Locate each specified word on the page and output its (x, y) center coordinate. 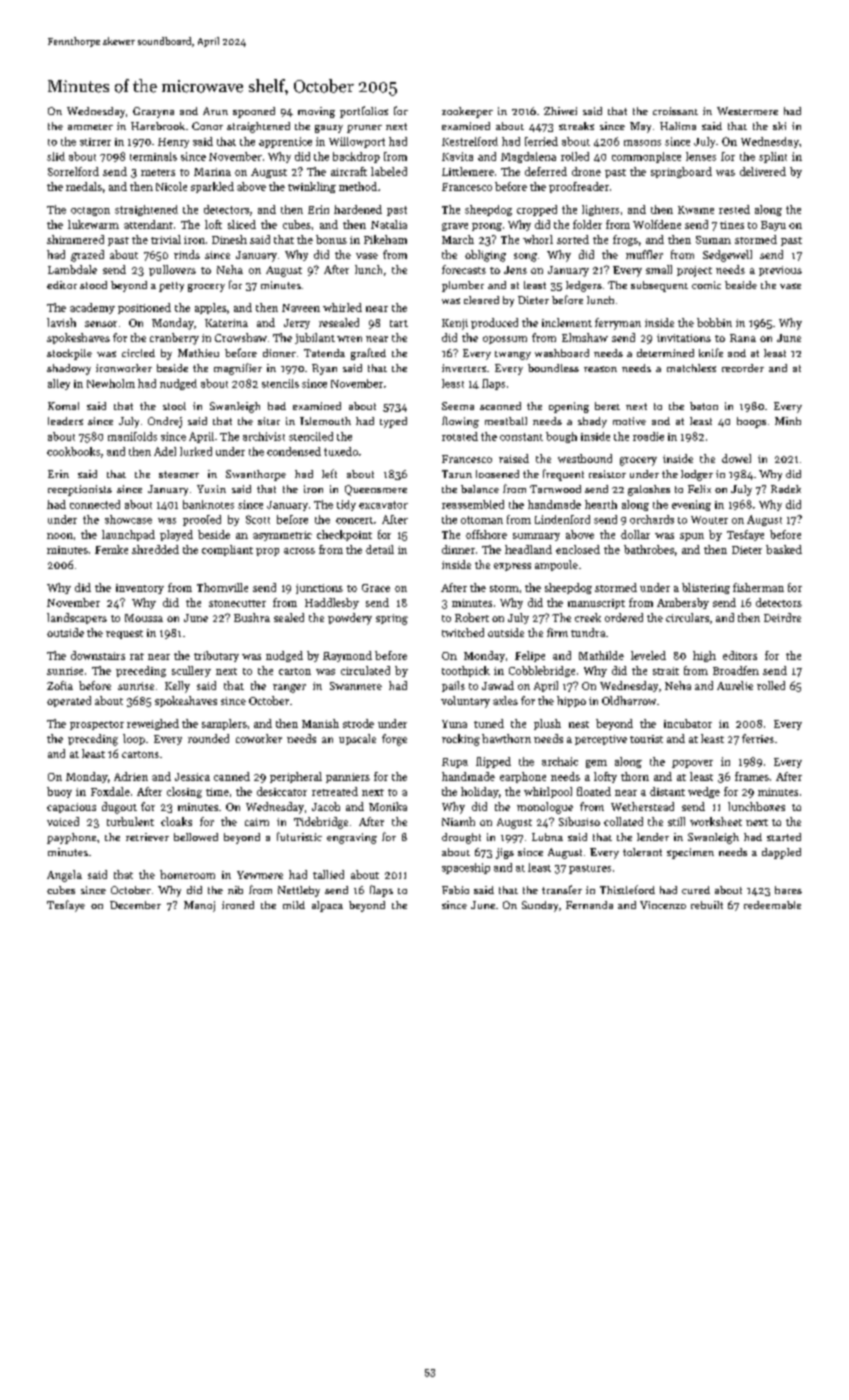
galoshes (649, 490)
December (135, 905)
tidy (346, 505)
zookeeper (467, 112)
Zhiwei (560, 111)
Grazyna (153, 112)
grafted (368, 354)
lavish (61, 322)
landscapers (77, 618)
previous (780, 271)
